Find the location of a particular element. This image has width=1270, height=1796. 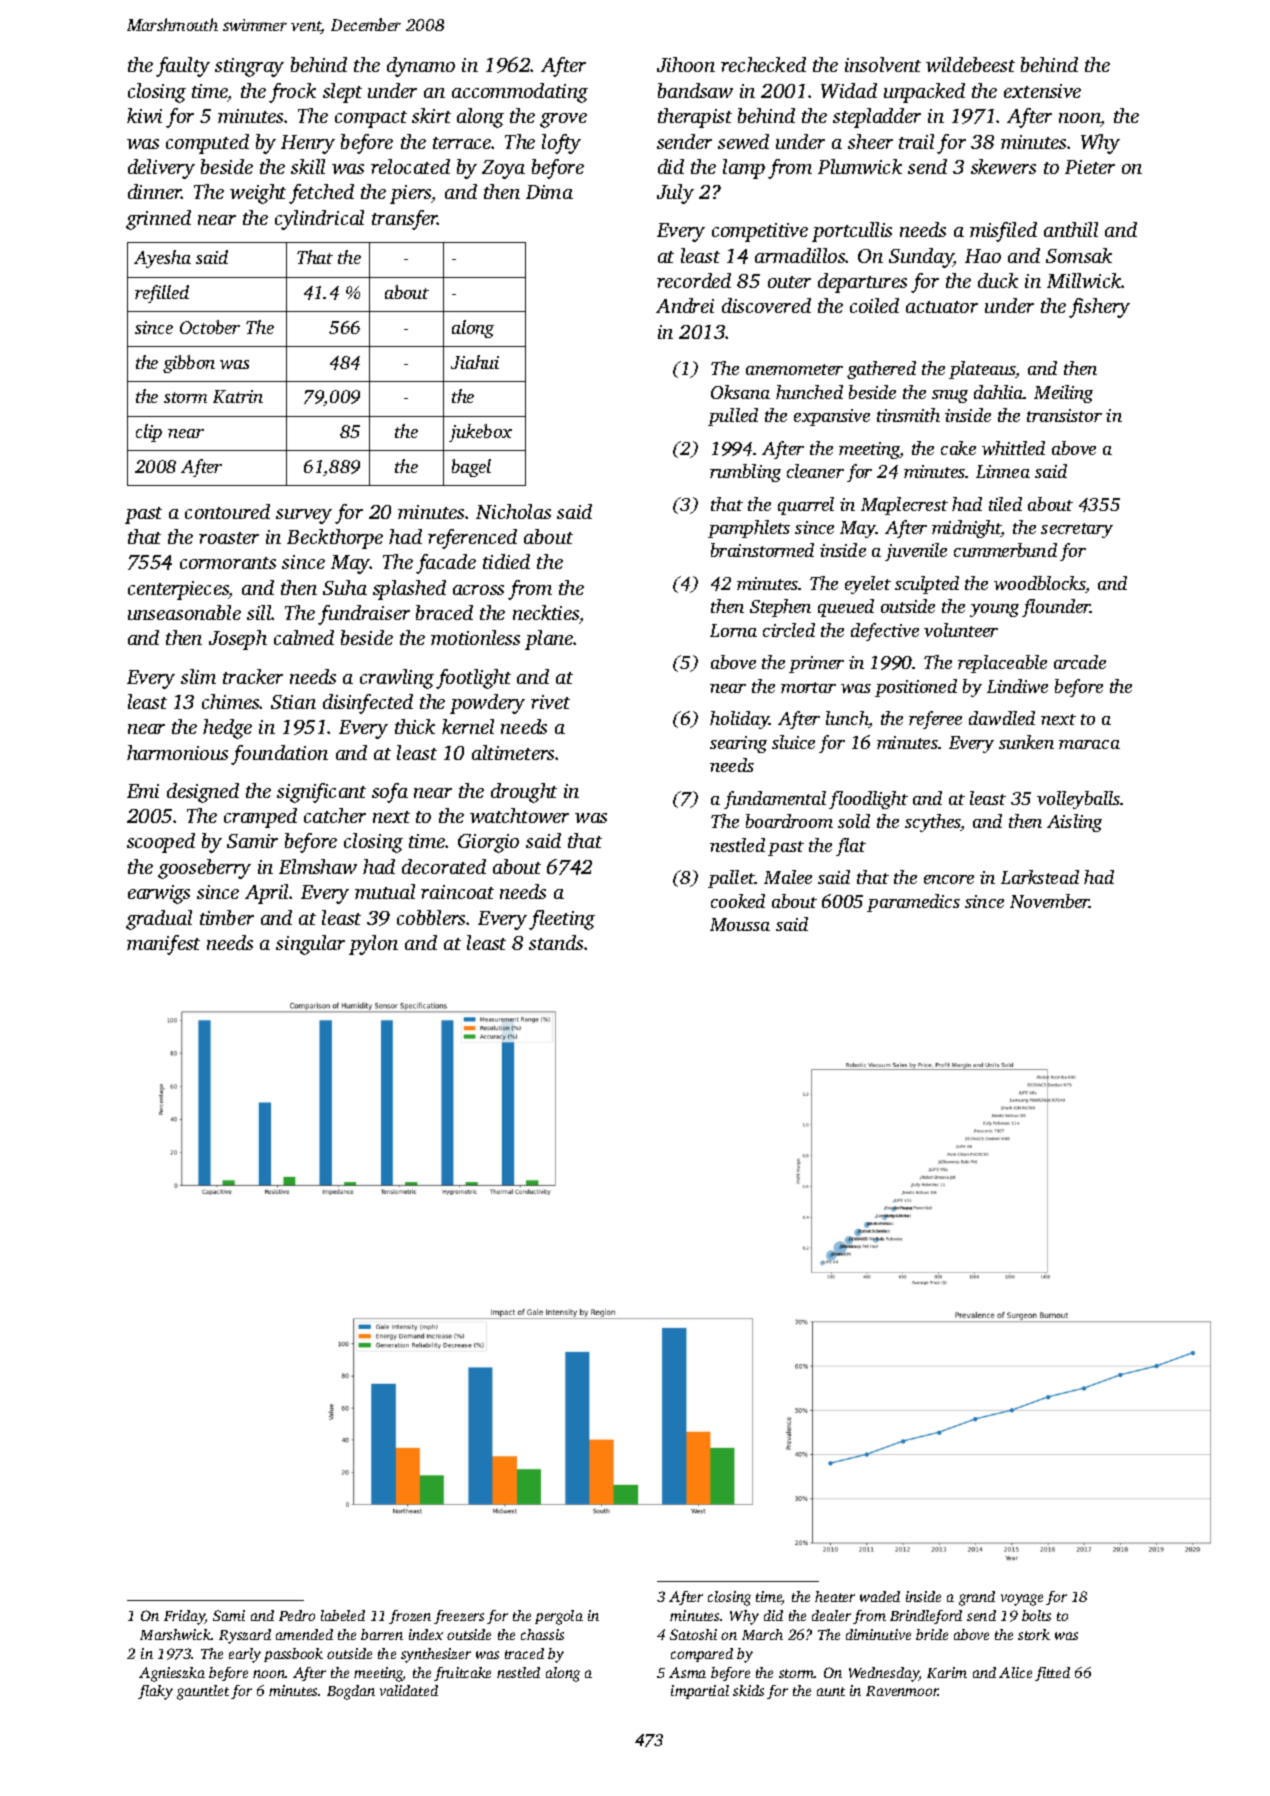

Bogdan is located at coordinates (351, 1692).
